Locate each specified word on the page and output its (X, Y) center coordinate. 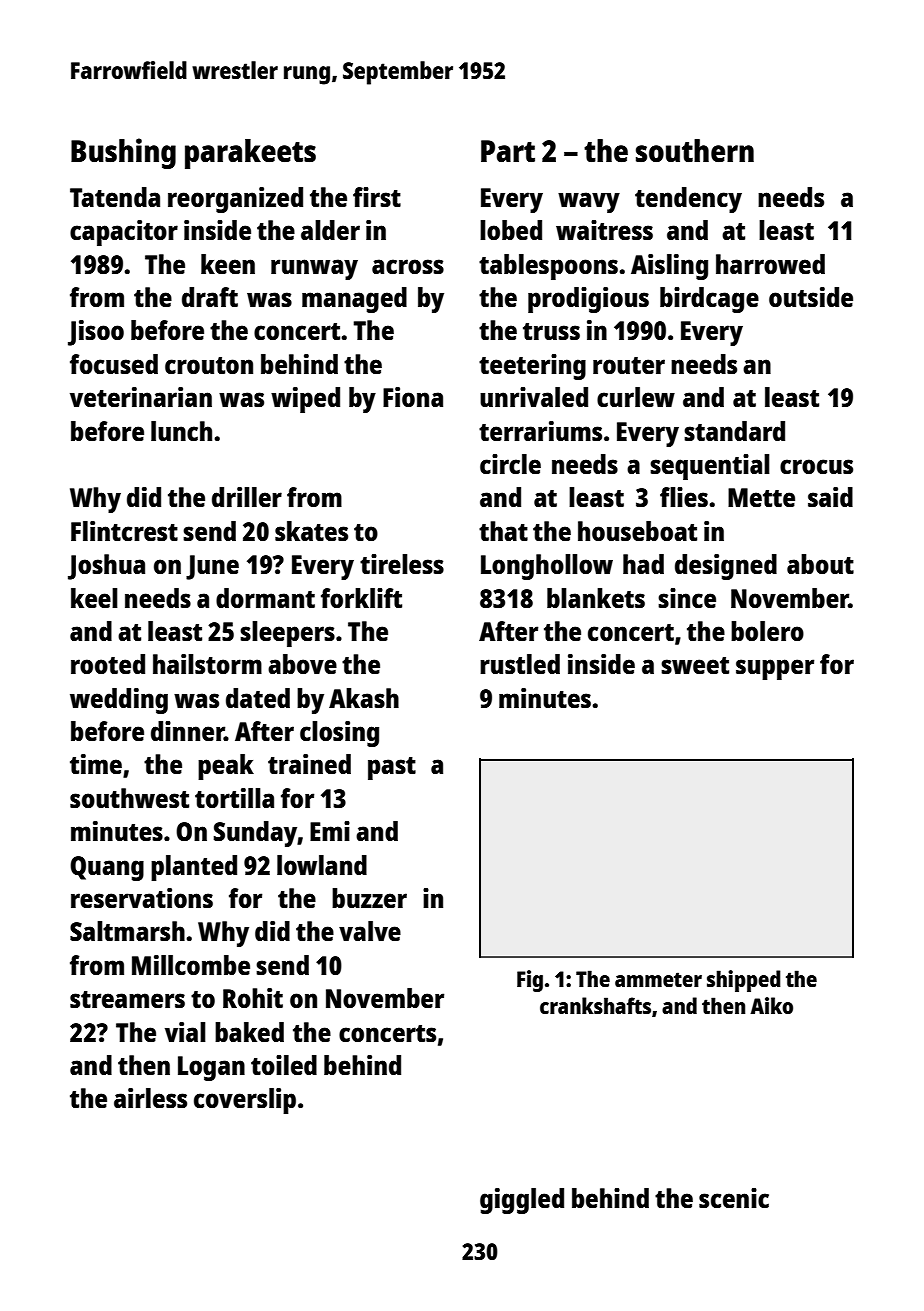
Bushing (123, 153)
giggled (522, 1201)
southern (695, 150)
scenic (734, 1198)
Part (508, 151)
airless (150, 1098)
